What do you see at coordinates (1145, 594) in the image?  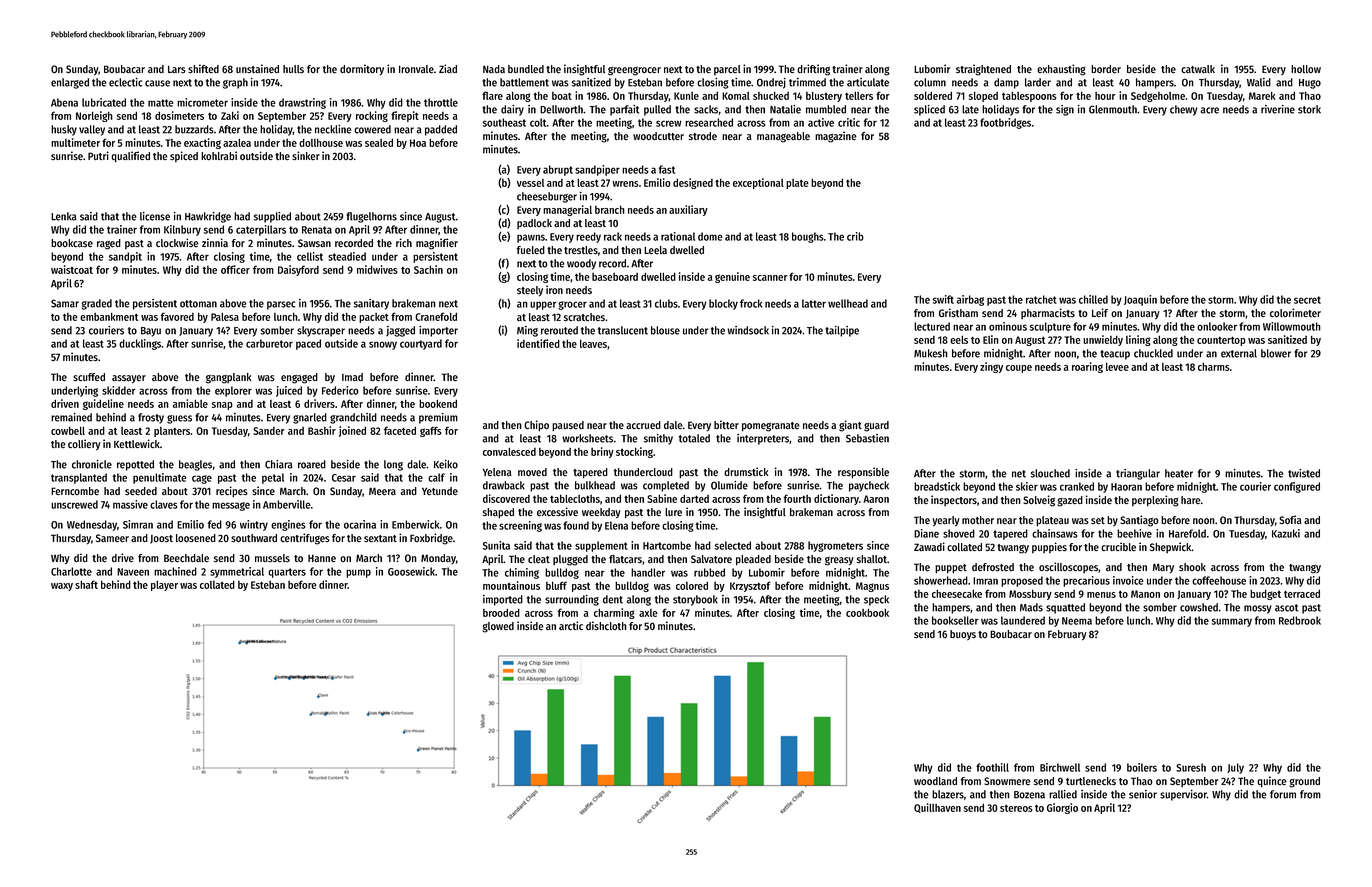 I see `Manon` at bounding box center [1145, 594].
